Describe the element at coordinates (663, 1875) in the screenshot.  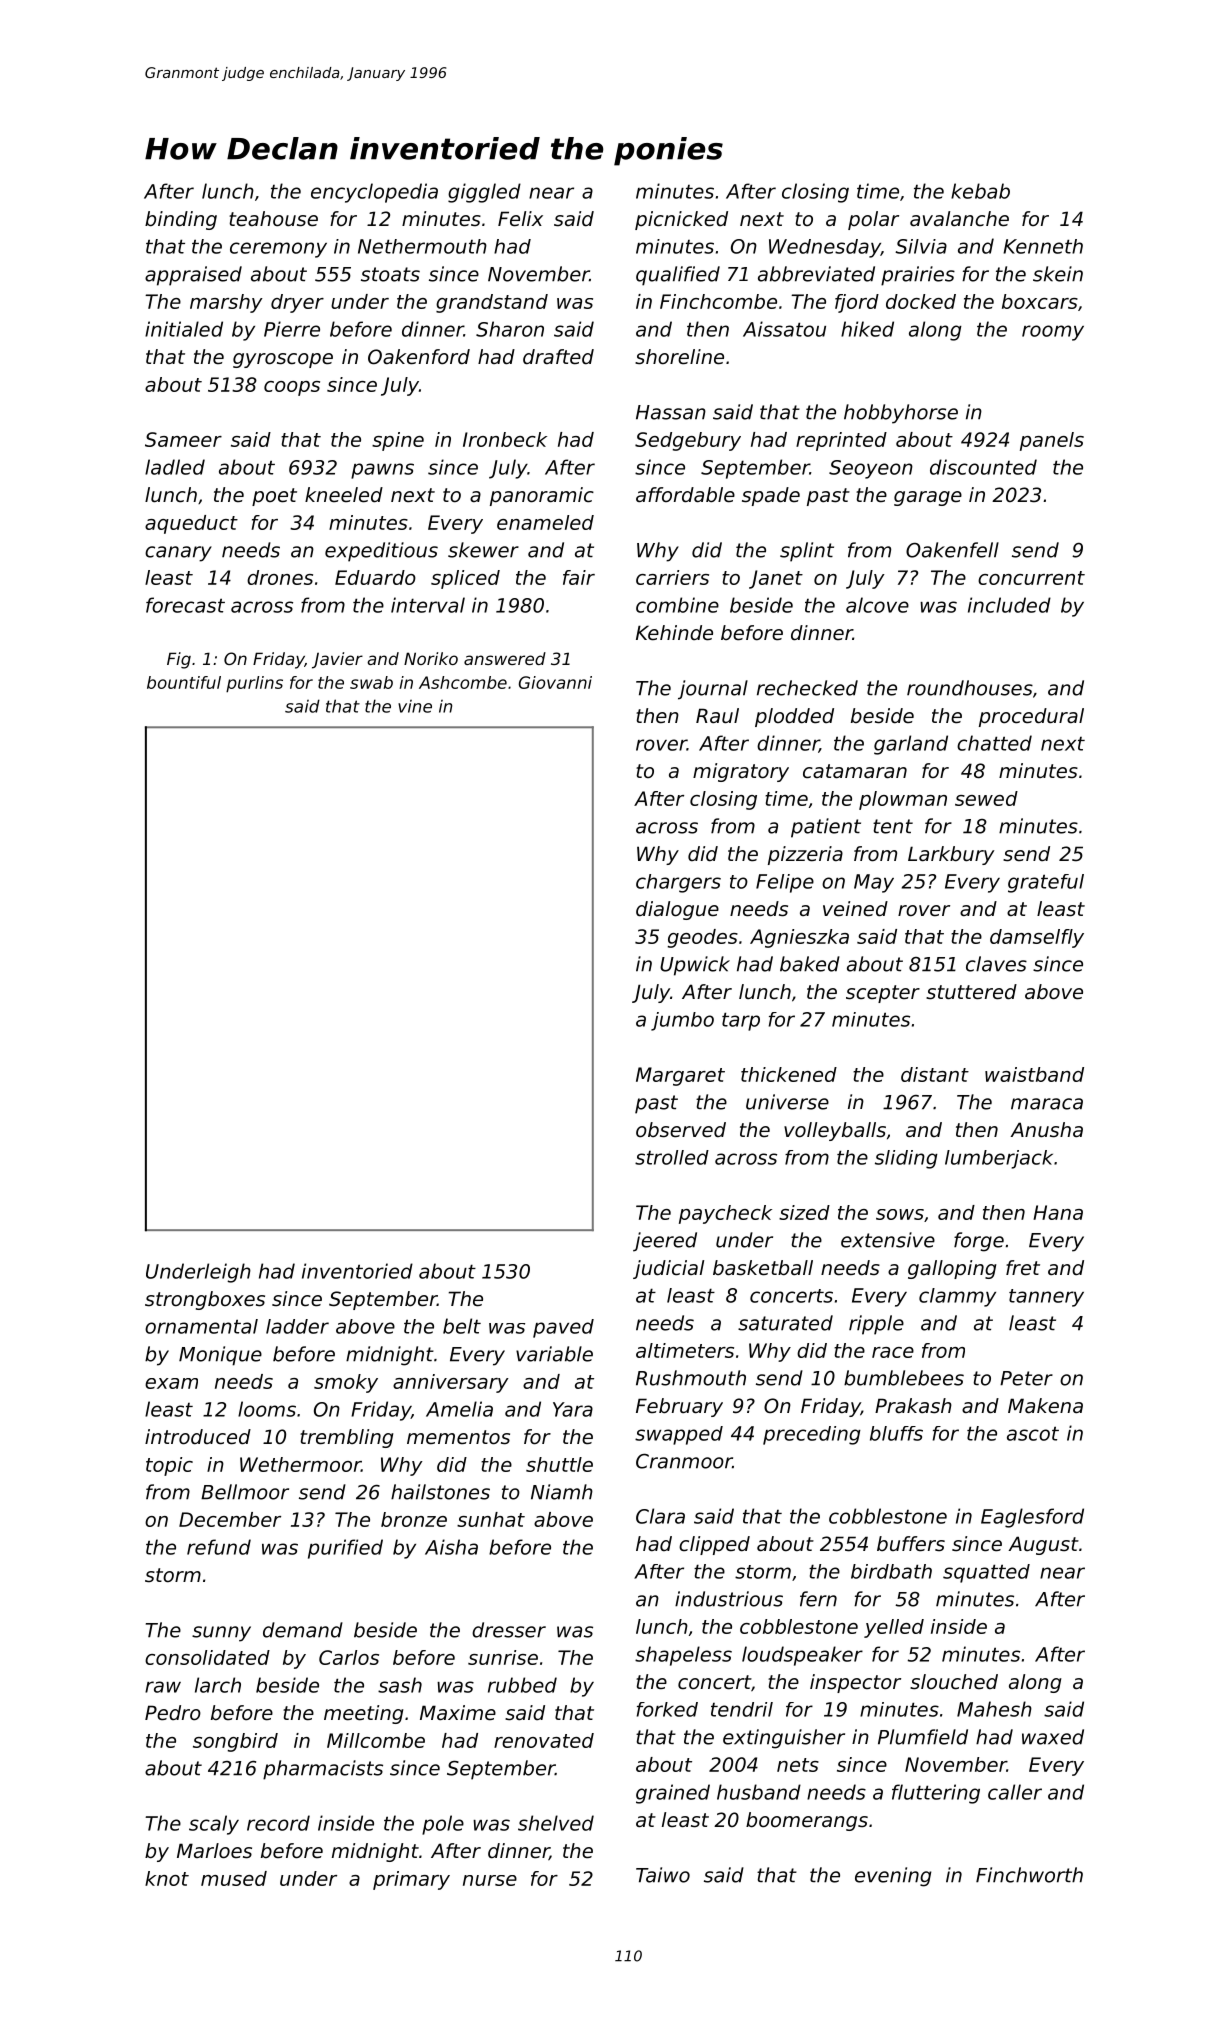
I see `Taiwo` at that location.
